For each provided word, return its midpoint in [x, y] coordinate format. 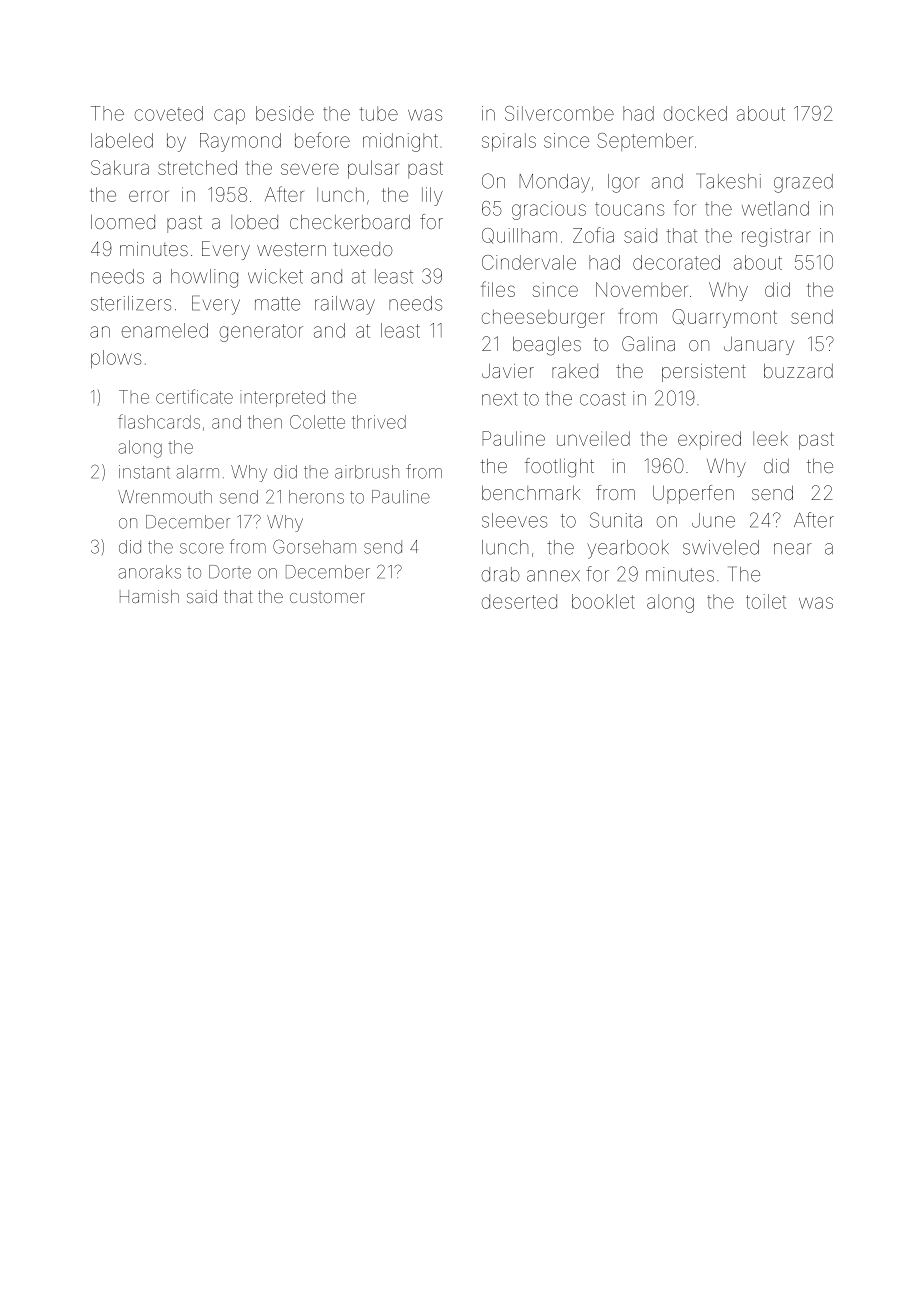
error [149, 196]
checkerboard [350, 222]
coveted [169, 113]
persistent [704, 373]
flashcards [159, 421]
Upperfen [693, 494]
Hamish [149, 596]
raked [575, 371]
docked [695, 113]
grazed [803, 183]
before [322, 140]
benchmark [531, 493]
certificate [194, 396]
